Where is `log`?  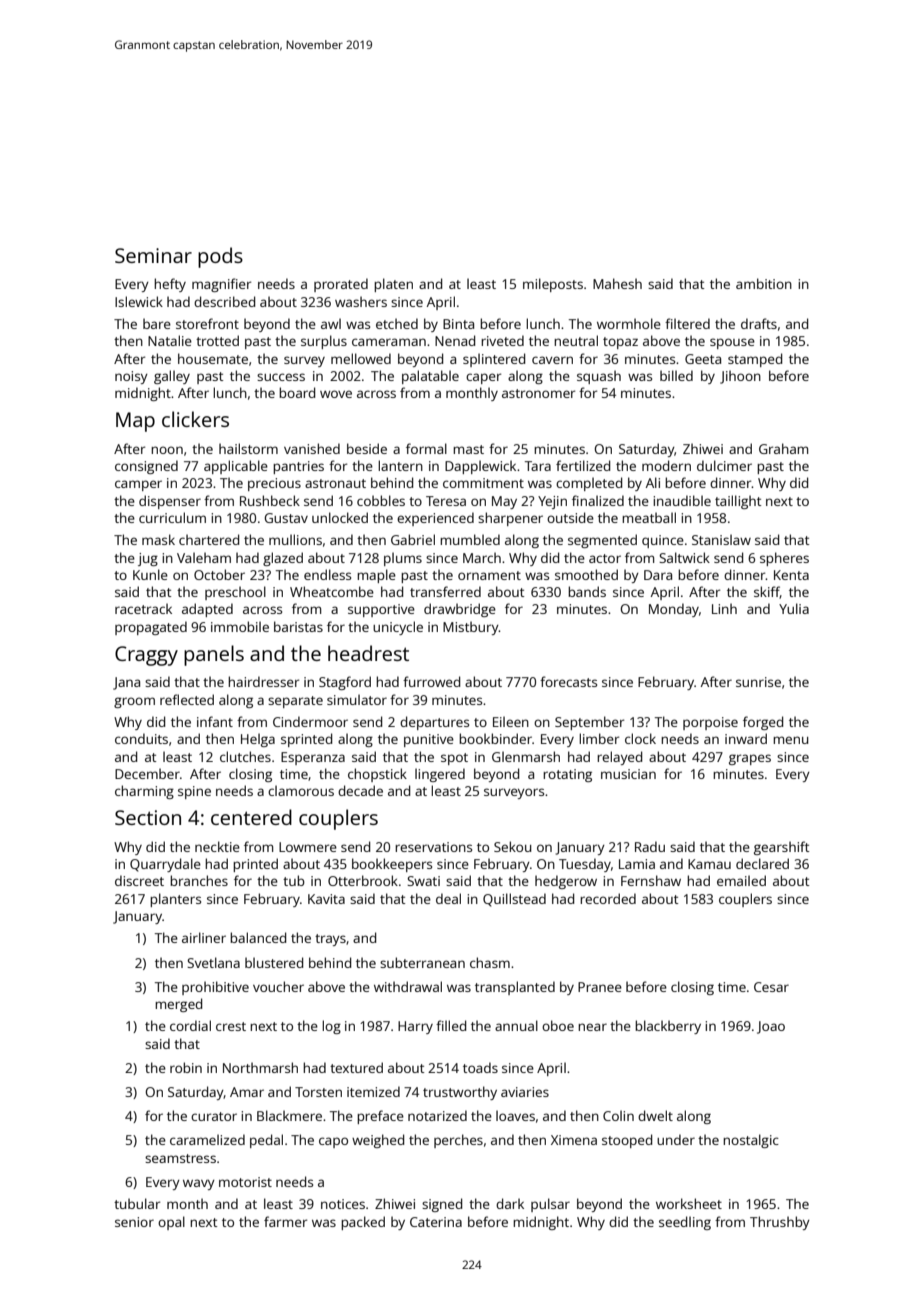
log is located at coordinates (331, 1027).
